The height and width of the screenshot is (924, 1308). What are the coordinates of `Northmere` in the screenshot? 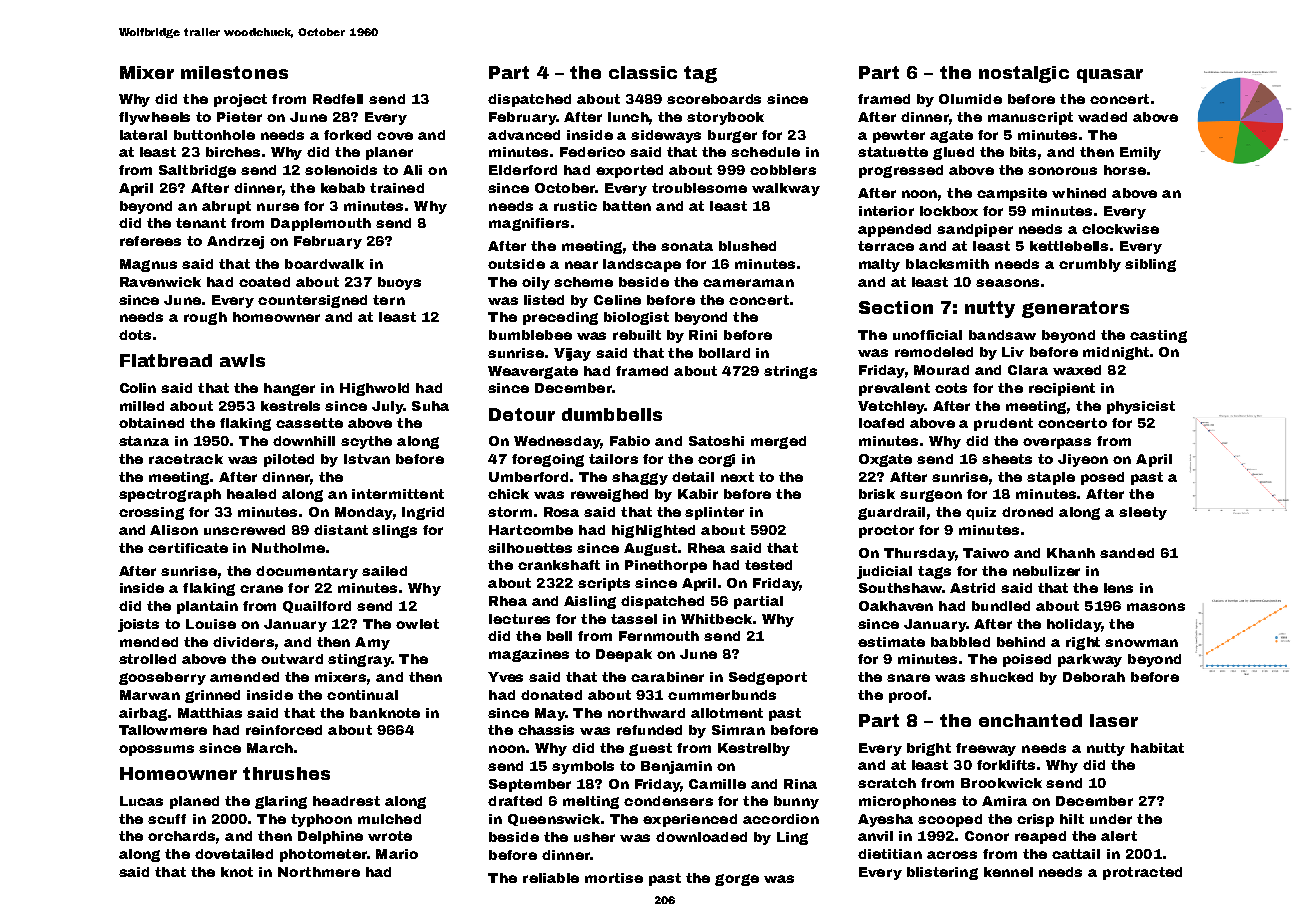 It's located at (319, 872).
